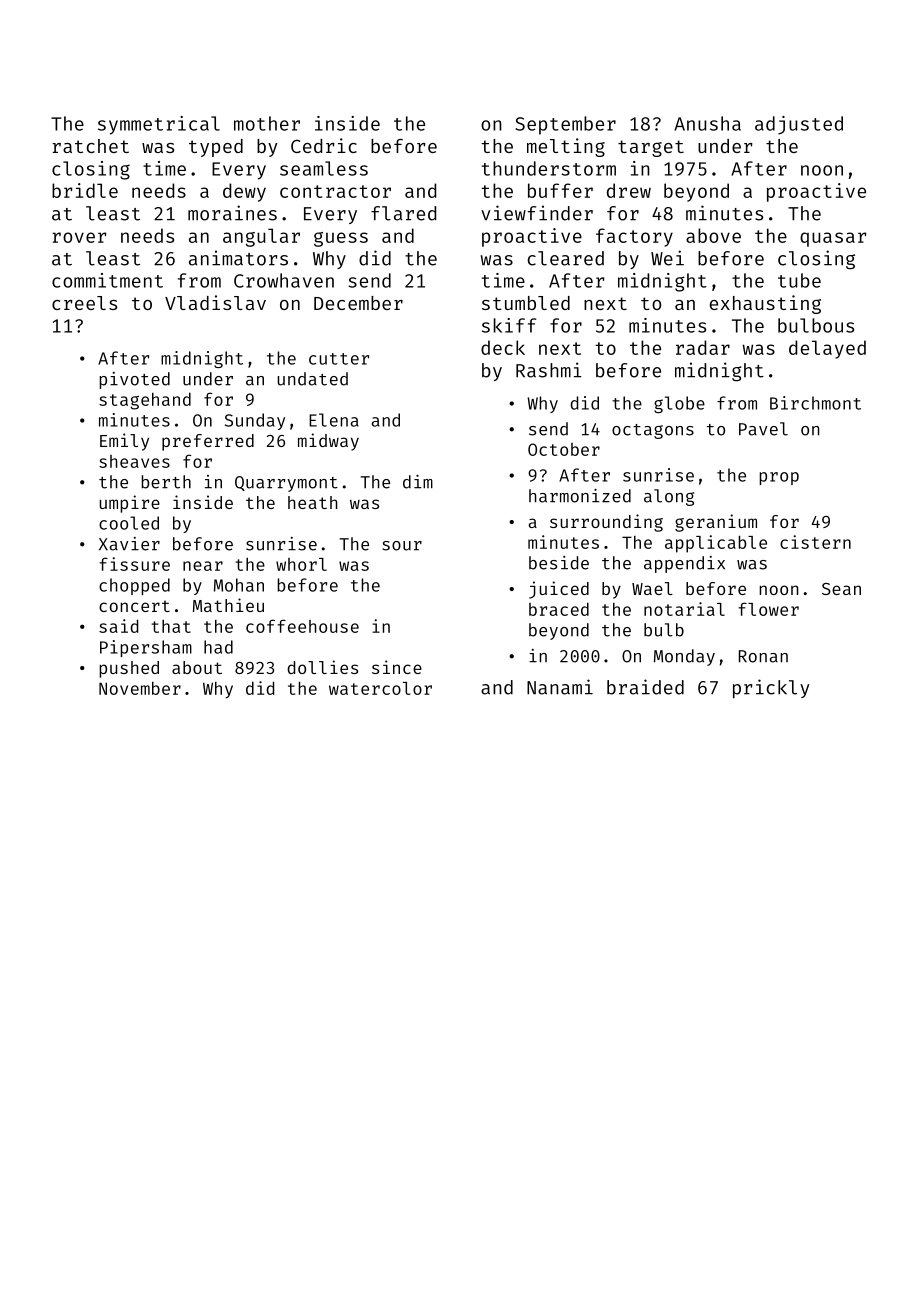 This screenshot has height=1314, width=924. I want to click on chopped, so click(134, 586).
